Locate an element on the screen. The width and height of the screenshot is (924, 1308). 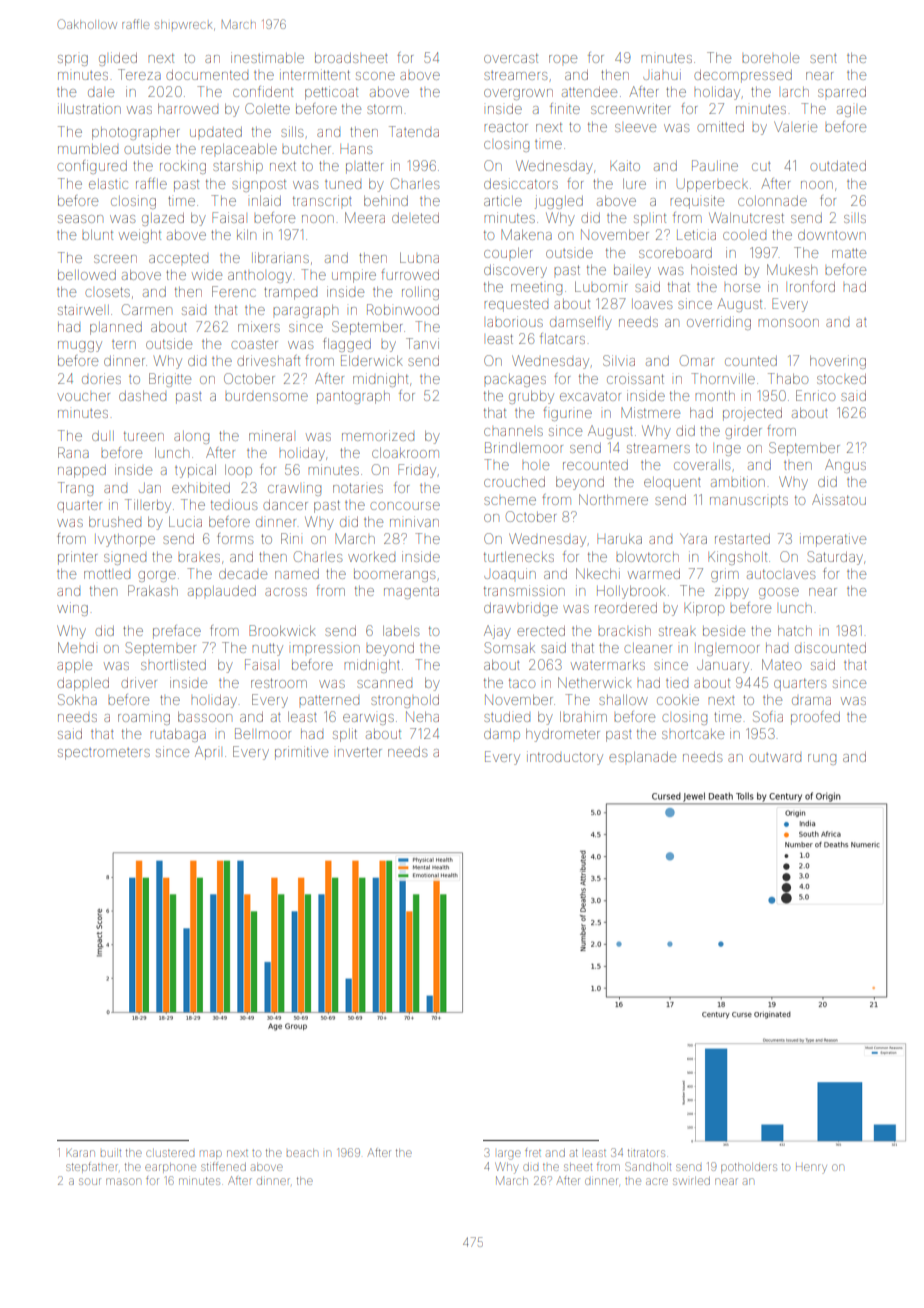
scone is located at coordinates (375, 76).
